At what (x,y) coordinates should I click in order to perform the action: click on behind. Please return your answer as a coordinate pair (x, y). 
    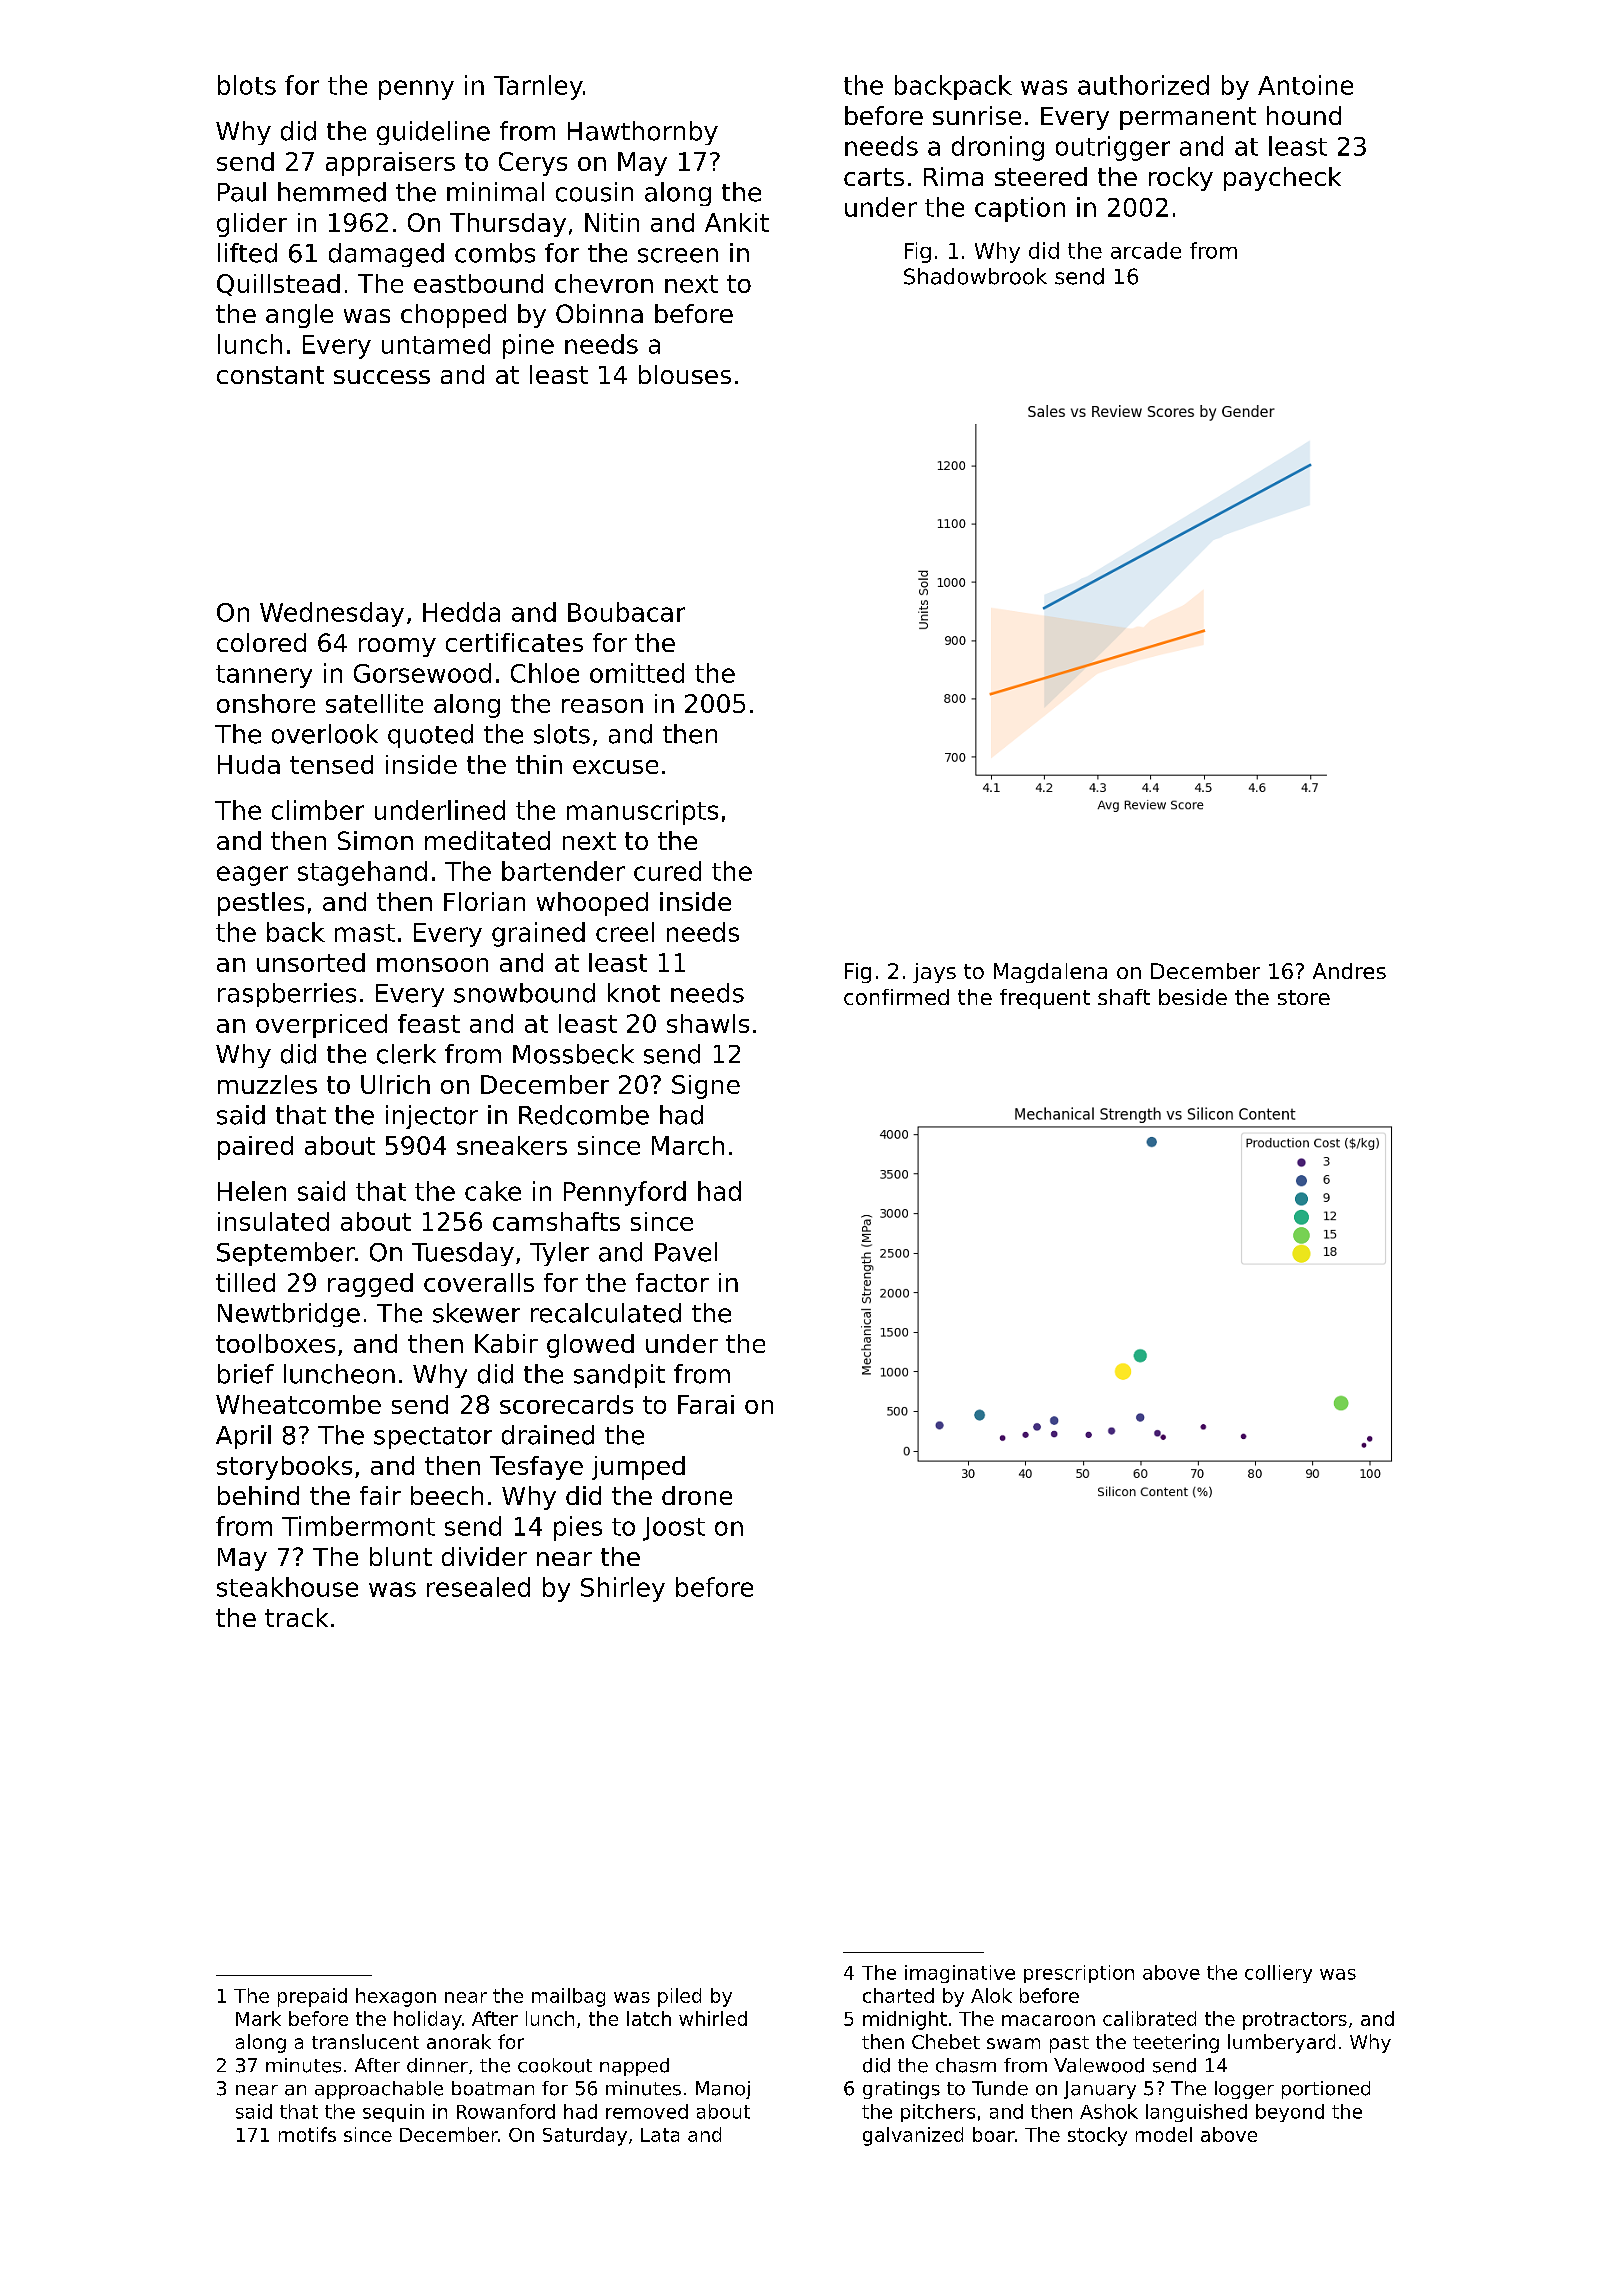
    Looking at the image, I should click on (258, 1495).
